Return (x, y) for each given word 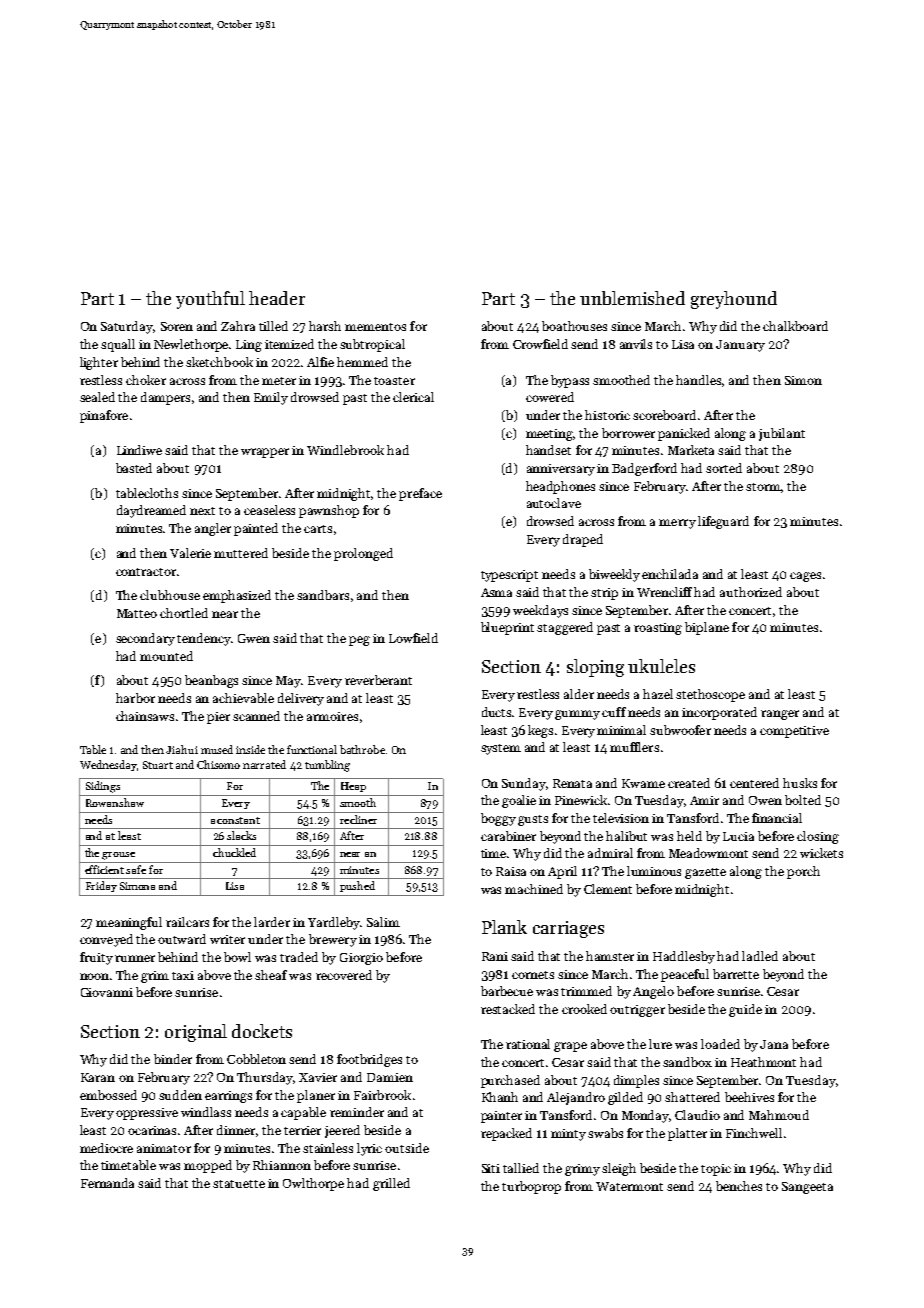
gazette (705, 873)
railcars (187, 922)
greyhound (734, 300)
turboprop (531, 1187)
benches (739, 1186)
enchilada (670, 574)
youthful (210, 300)
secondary (145, 639)
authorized (751, 592)
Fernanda (107, 1183)
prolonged (363, 554)
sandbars (323, 595)
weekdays (540, 611)
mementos (375, 327)
